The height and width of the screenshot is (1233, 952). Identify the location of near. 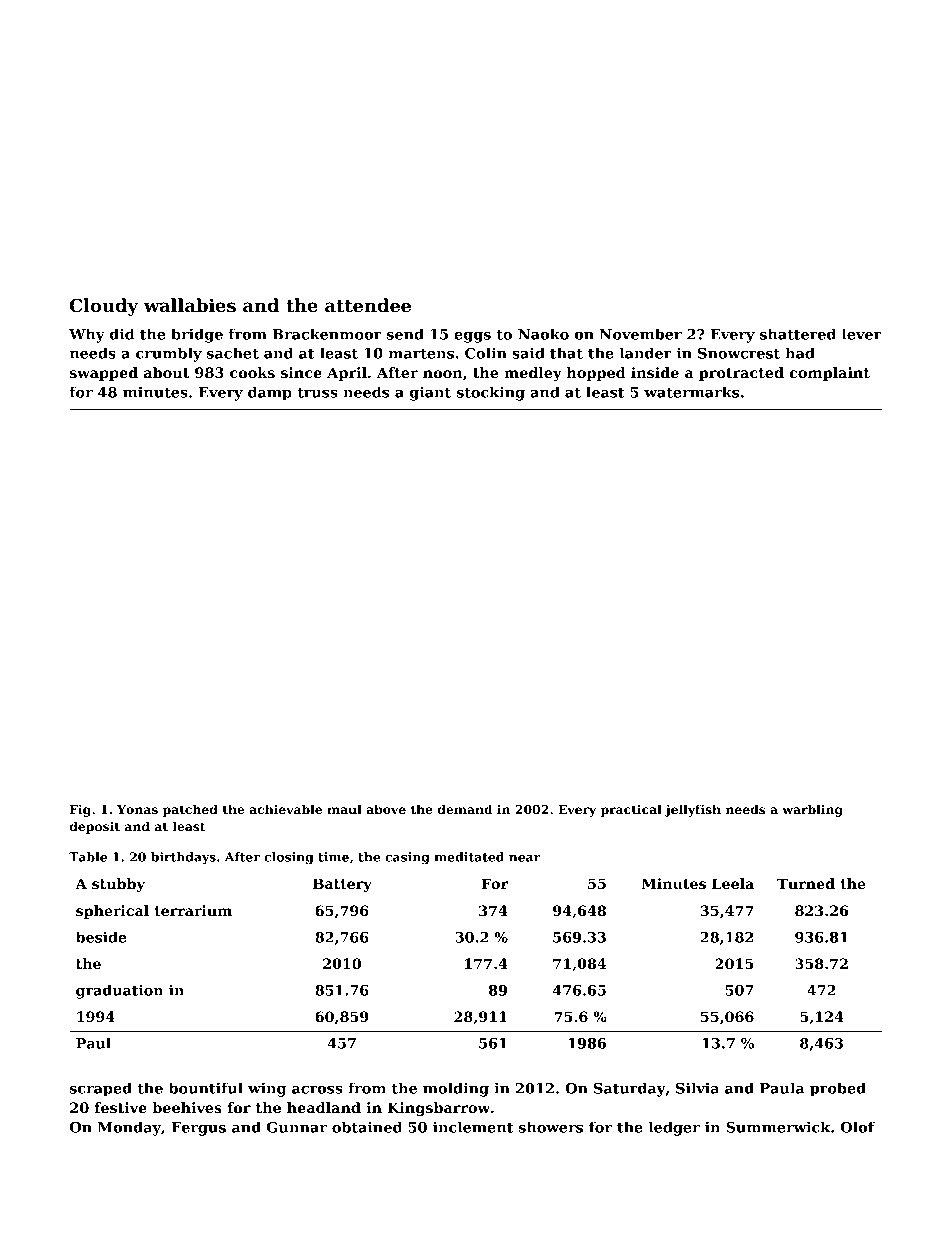
(525, 858).
